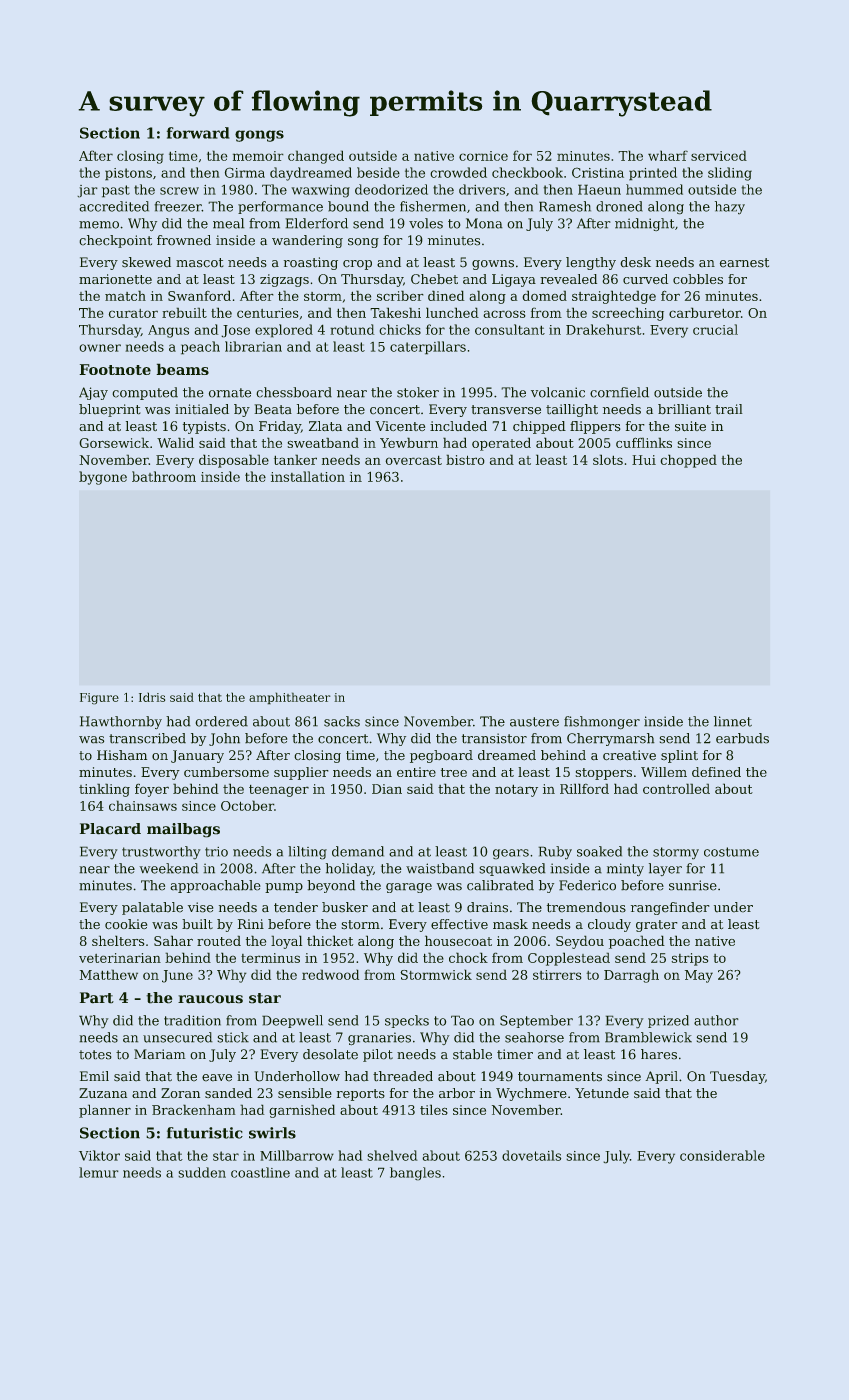 This page has width=849, height=1400. What do you see at coordinates (688, 461) in the page?
I see `chopped` at bounding box center [688, 461].
